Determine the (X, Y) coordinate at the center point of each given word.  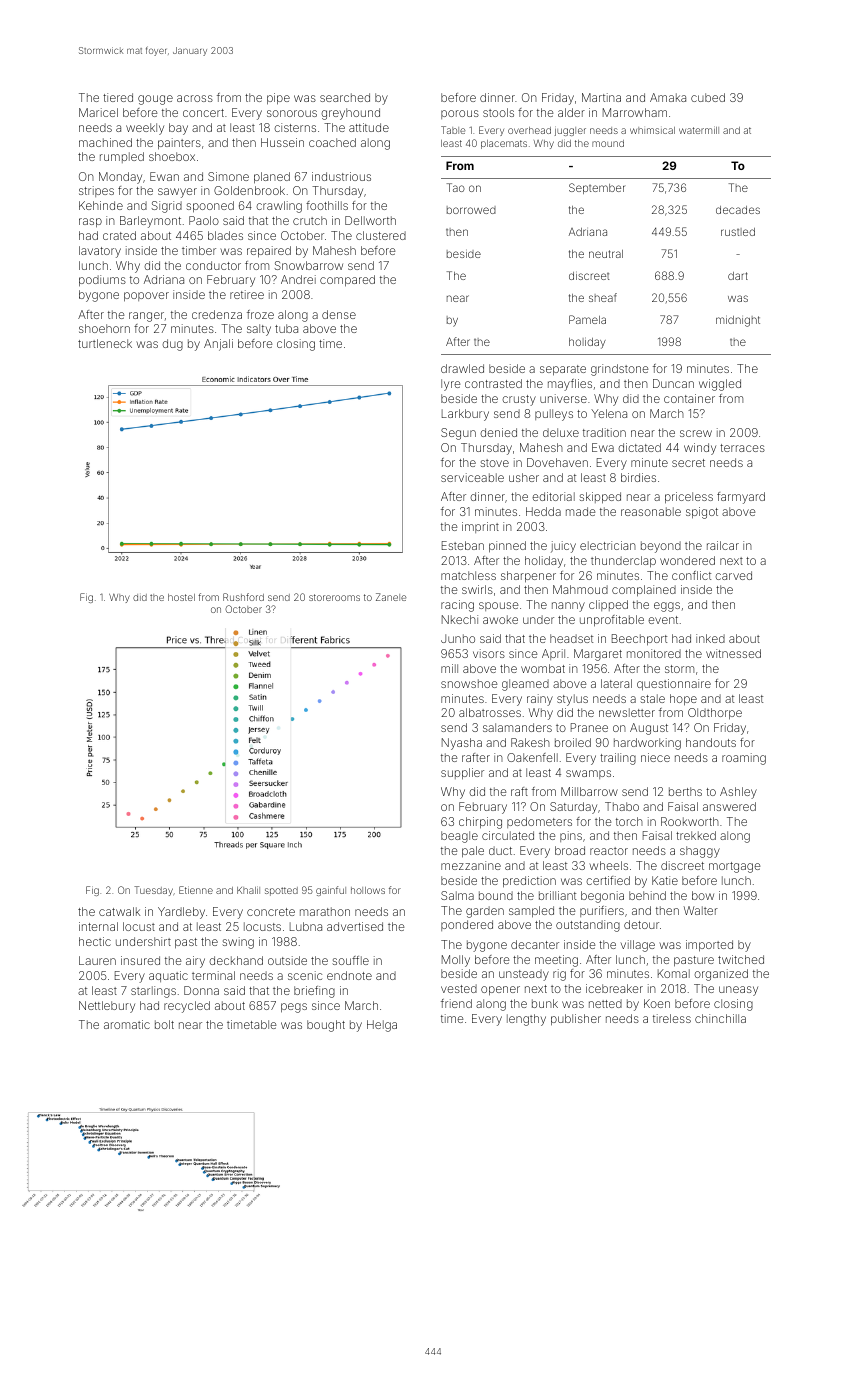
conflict (691, 575)
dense (339, 314)
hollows (368, 890)
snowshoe (469, 683)
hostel (181, 597)
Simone (228, 176)
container (689, 398)
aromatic (127, 1024)
